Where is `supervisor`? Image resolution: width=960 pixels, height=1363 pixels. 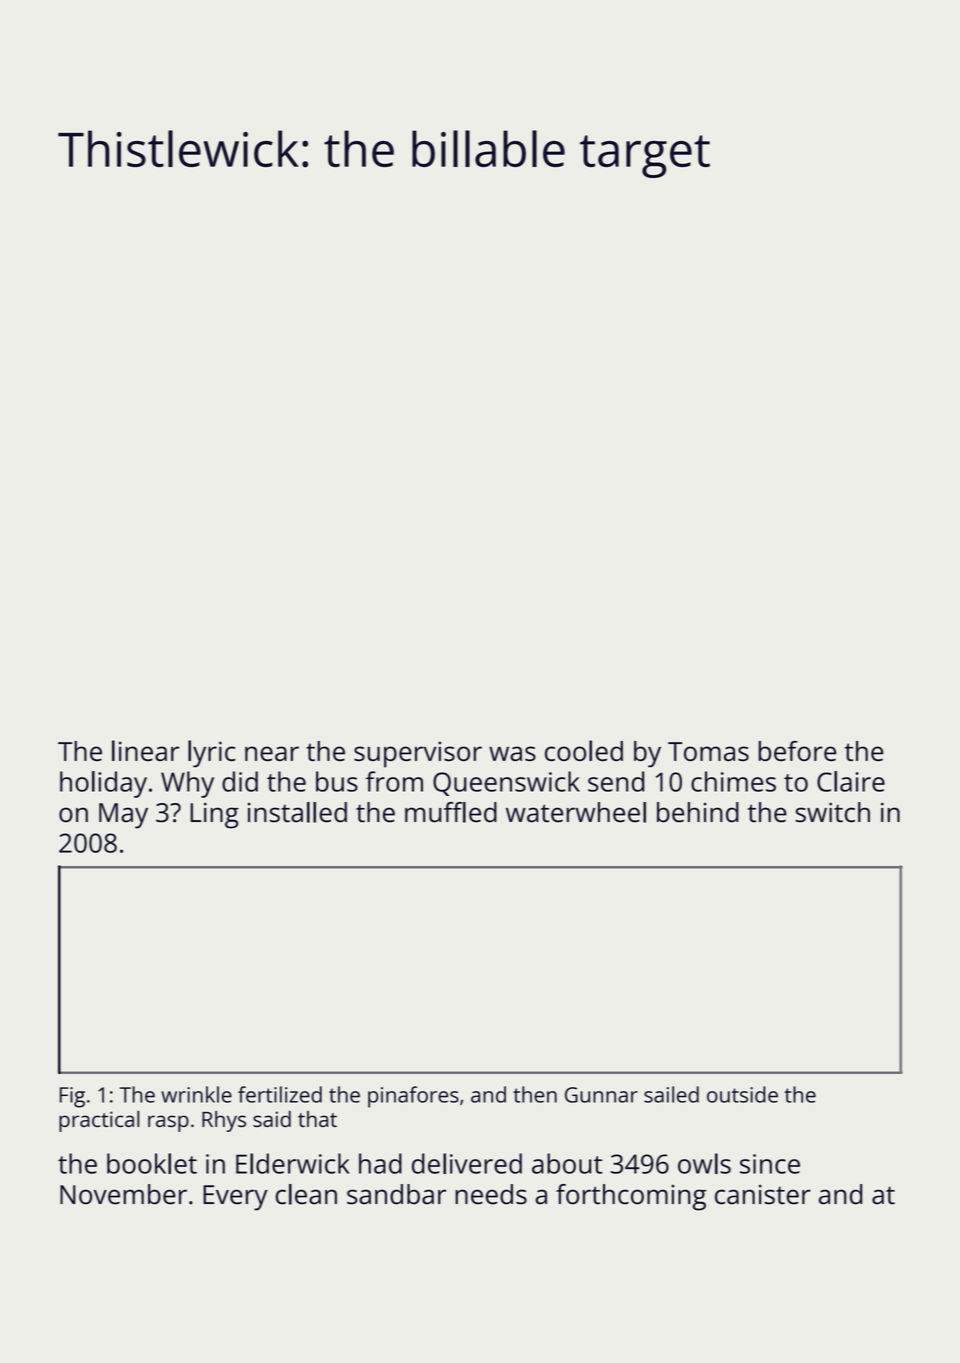
supervisor is located at coordinates (418, 754).
